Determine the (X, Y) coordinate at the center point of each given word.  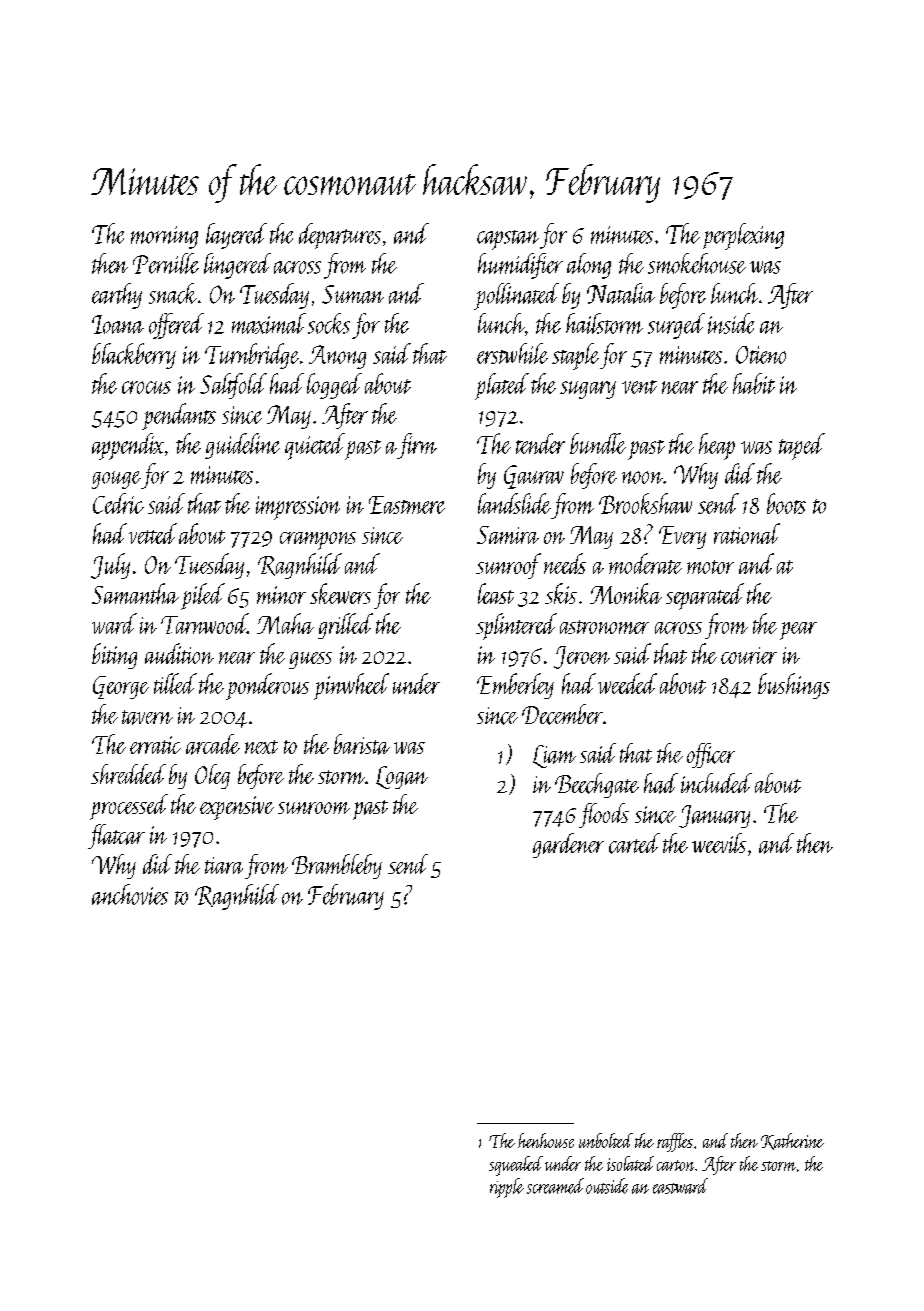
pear (798, 631)
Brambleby (337, 866)
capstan (508, 240)
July (110, 566)
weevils (719, 843)
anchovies (130, 894)
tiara (224, 865)
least (496, 593)
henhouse (546, 1140)
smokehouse (697, 263)
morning (164, 237)
